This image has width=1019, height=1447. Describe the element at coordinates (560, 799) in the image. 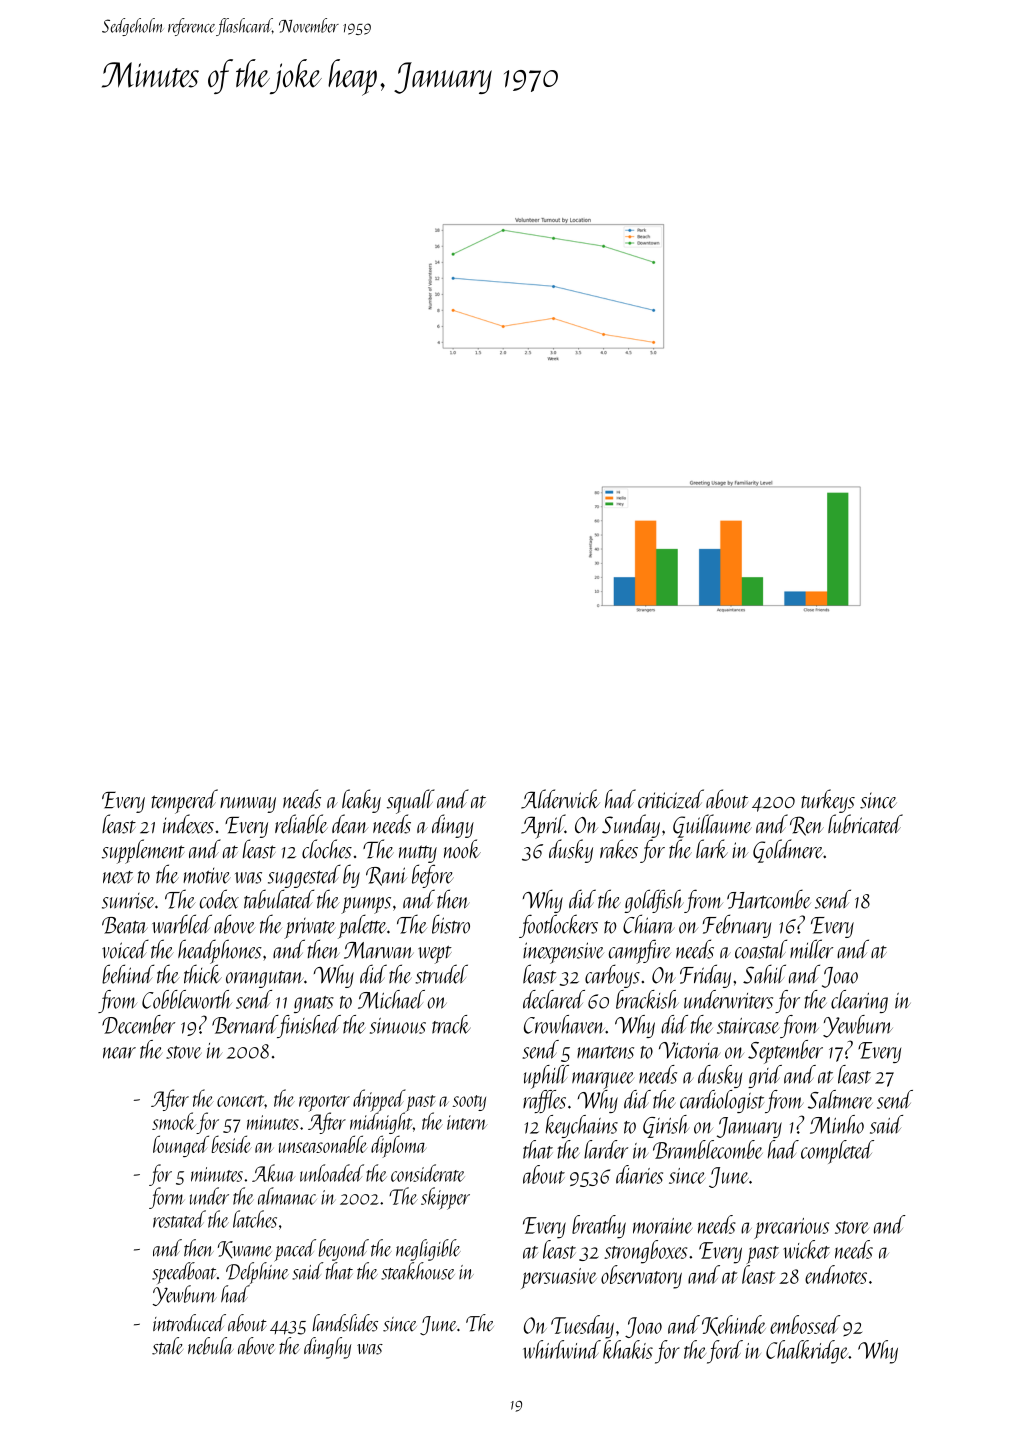

I see `Alderwick` at that location.
